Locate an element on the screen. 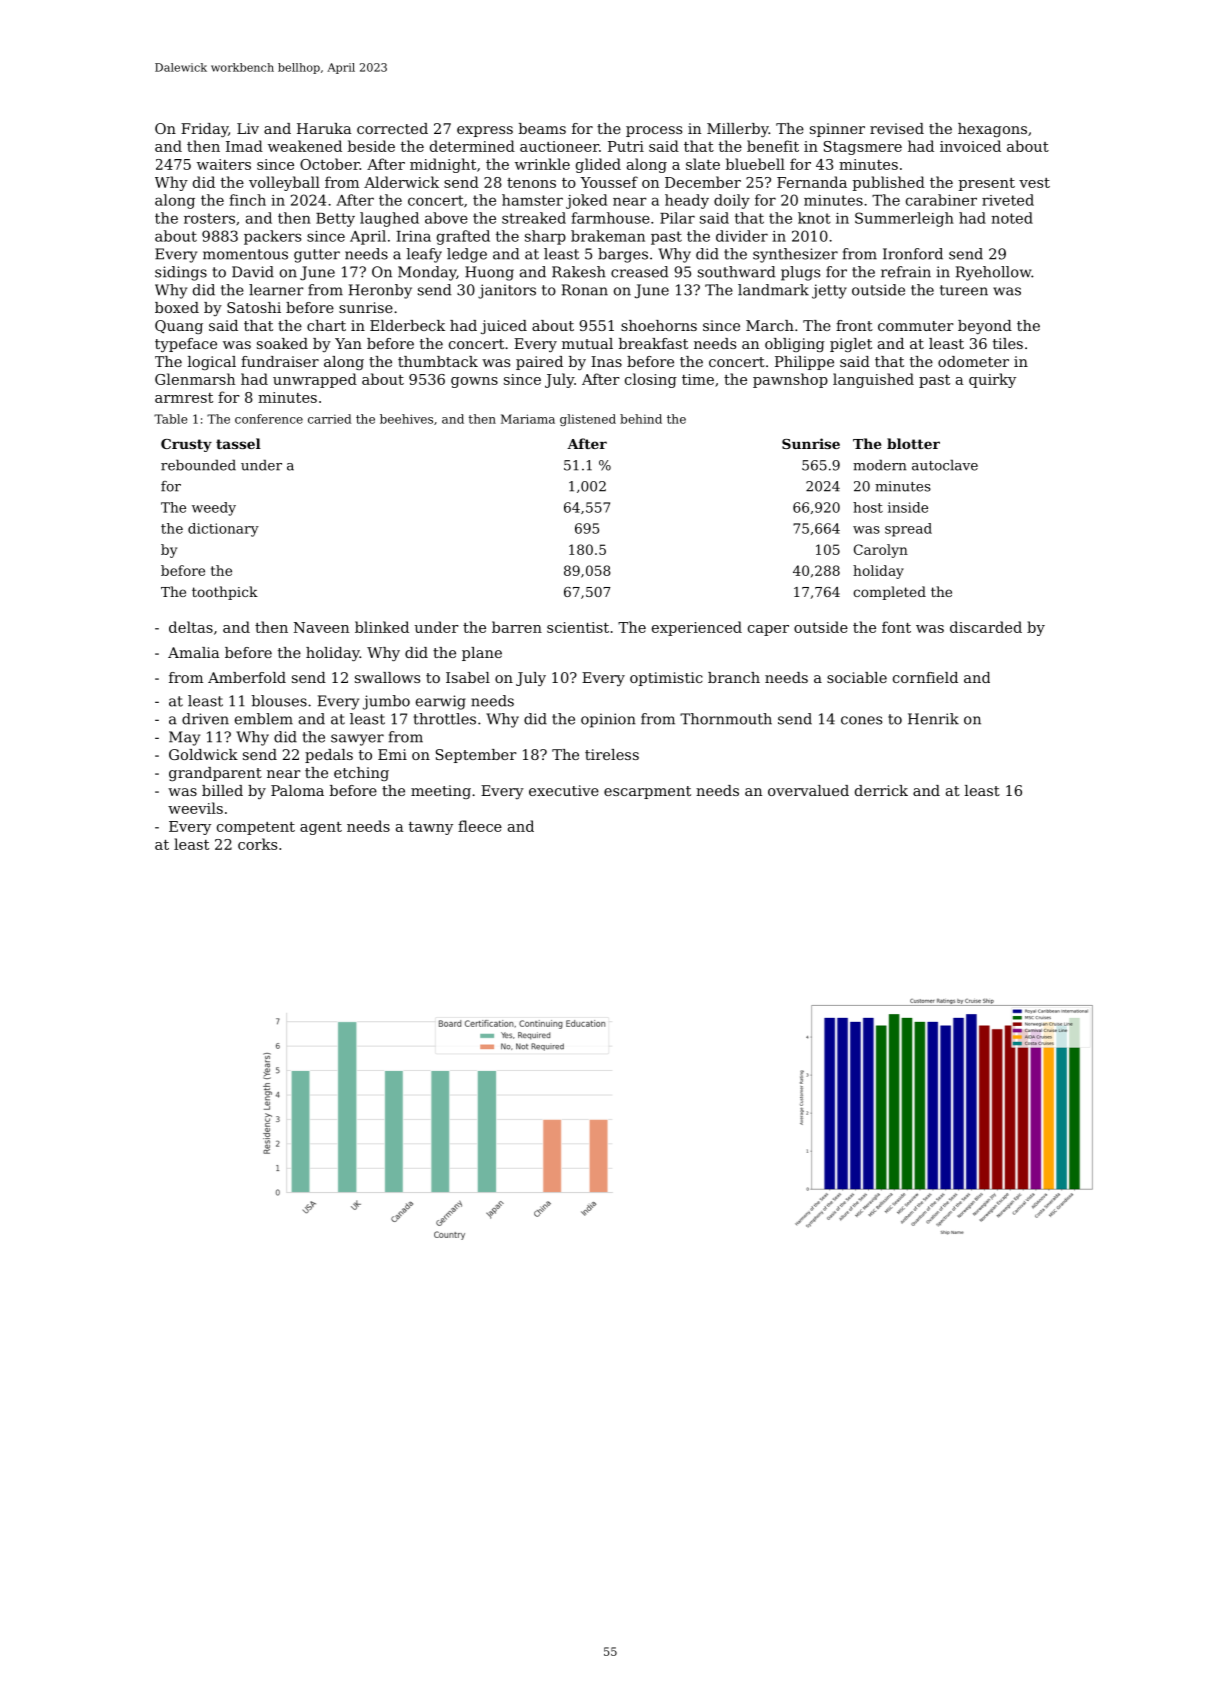  glided is located at coordinates (598, 165).
